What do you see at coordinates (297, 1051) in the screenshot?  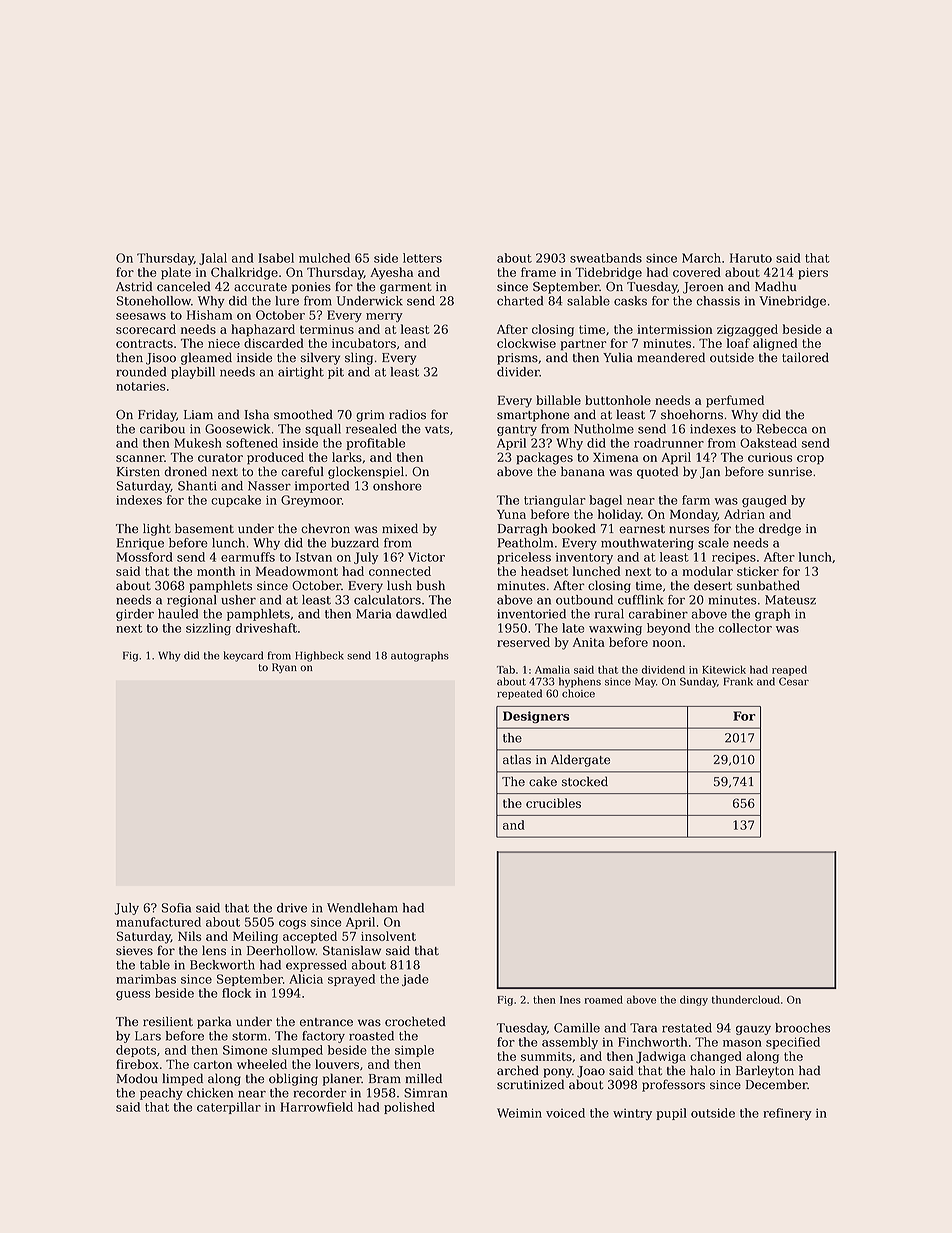 I see `slumped` at bounding box center [297, 1051].
